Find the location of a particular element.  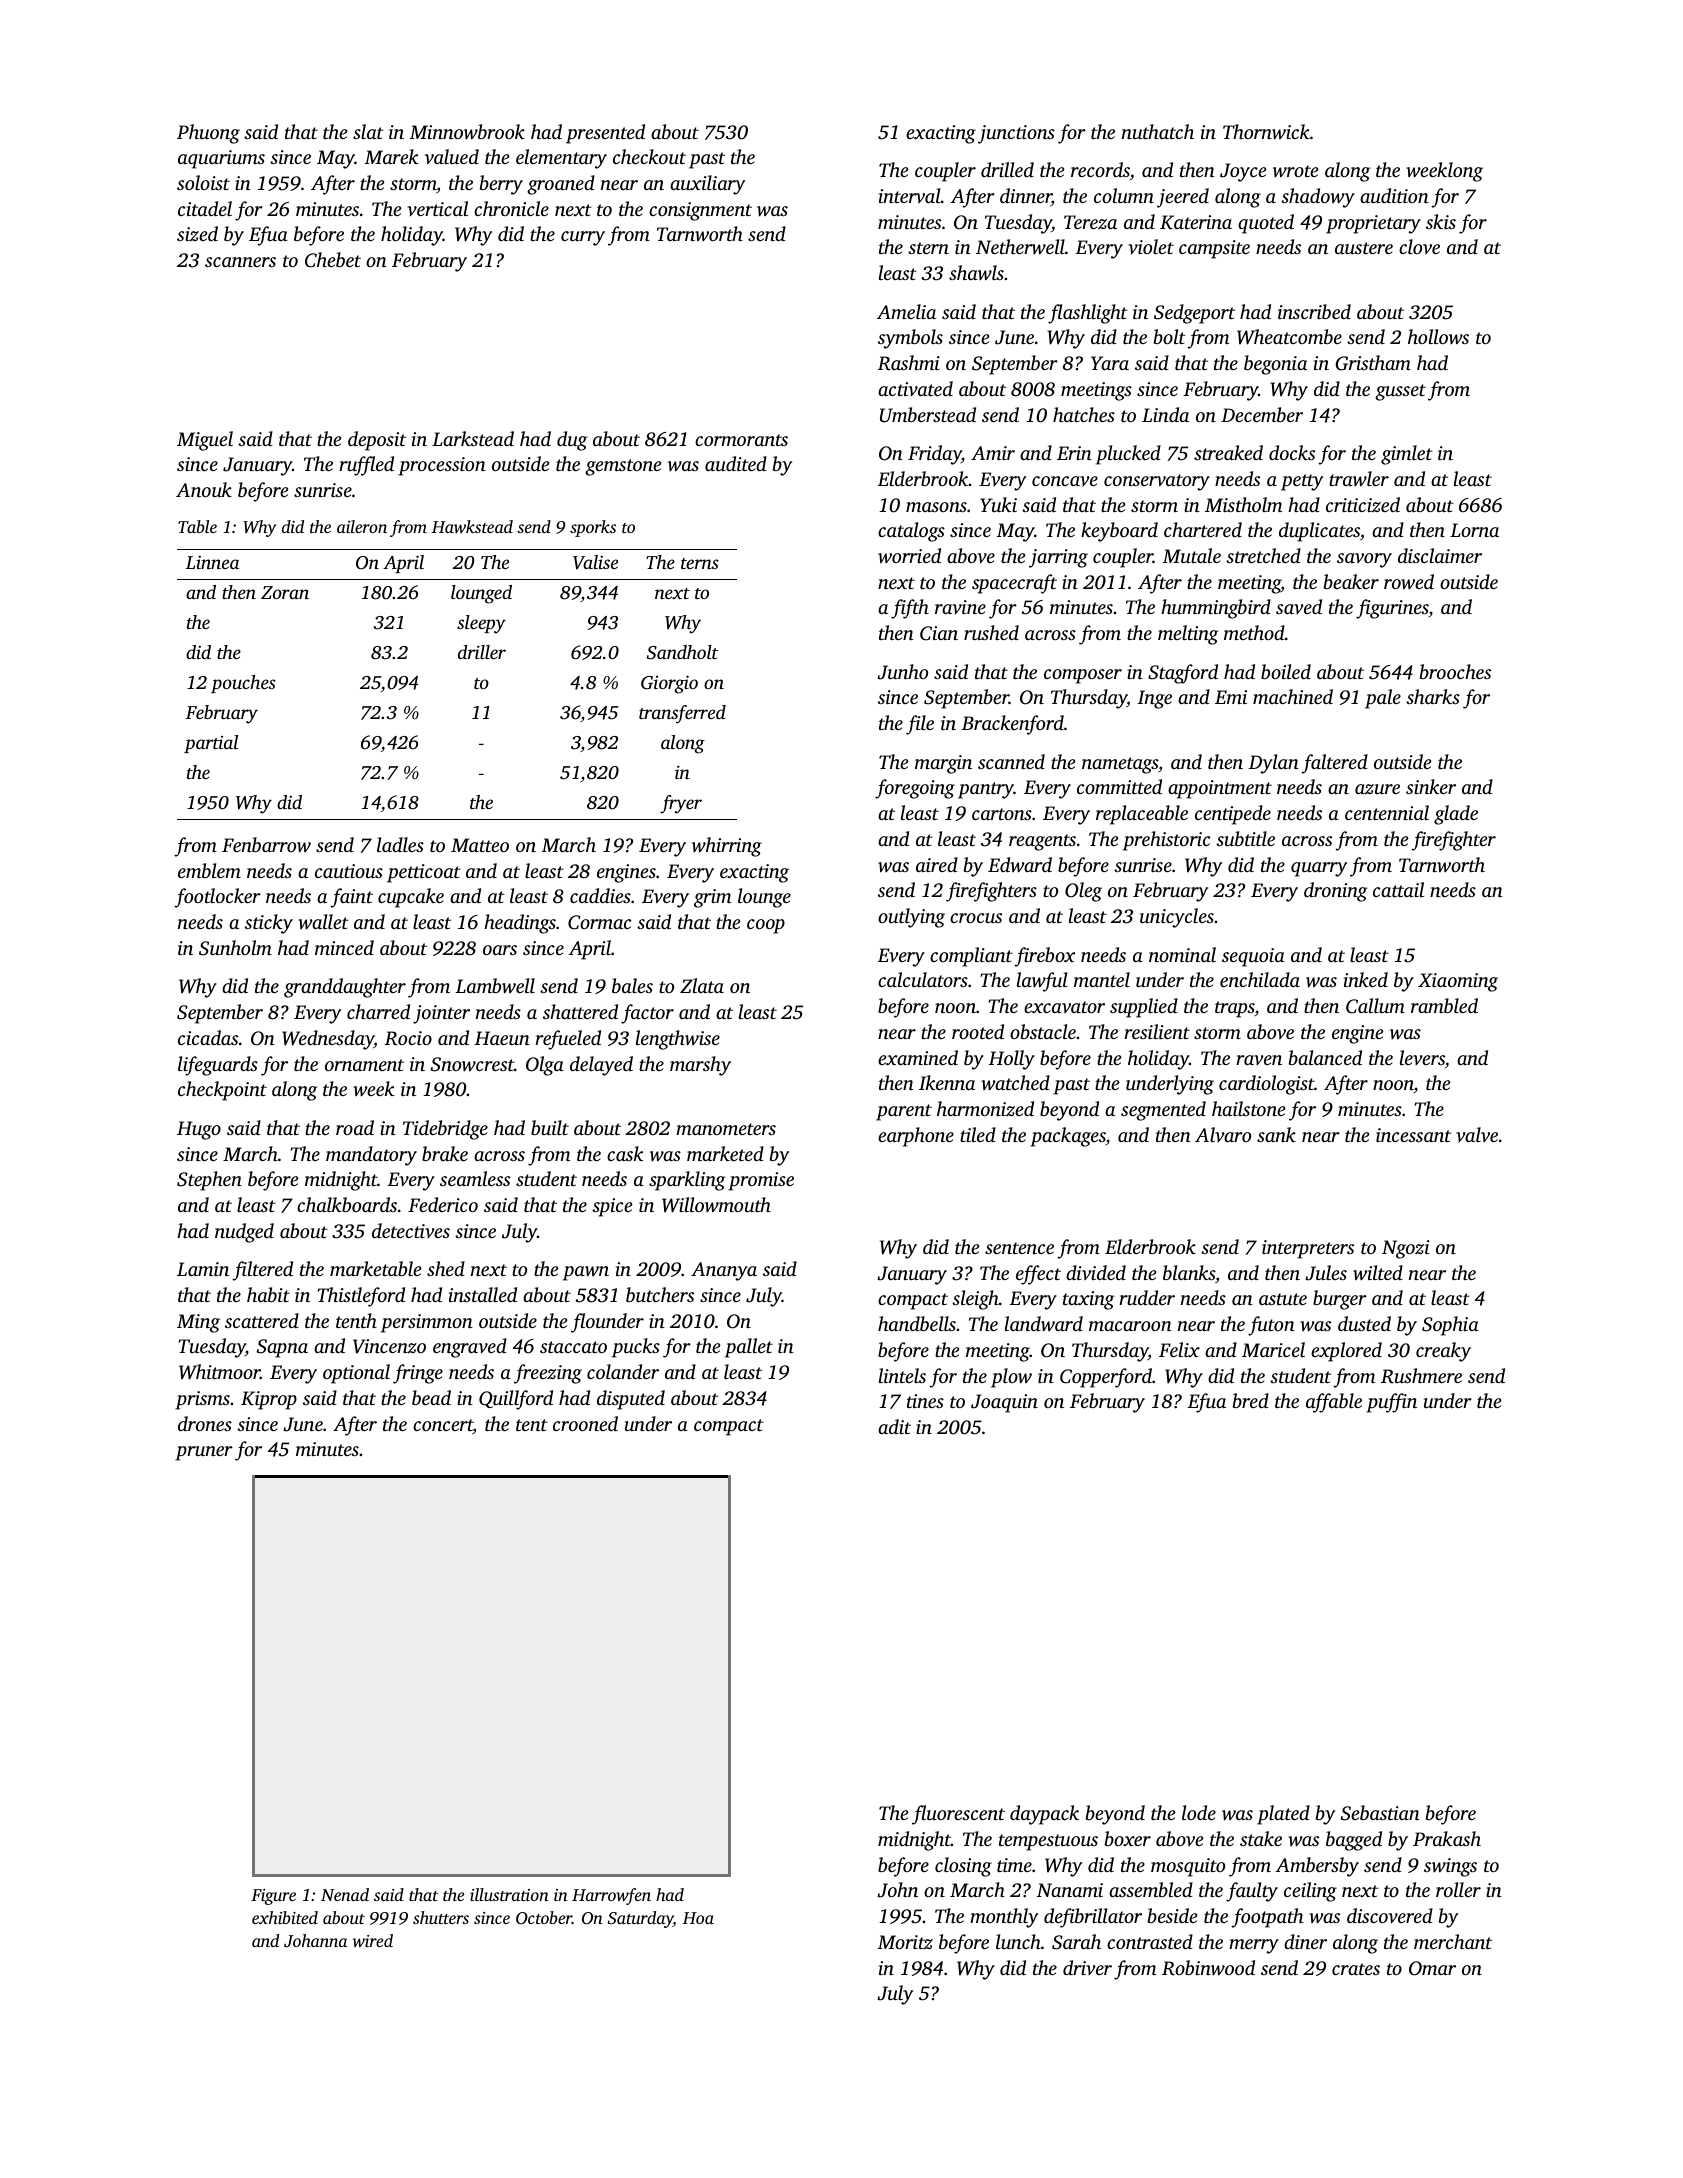

levers is located at coordinates (1422, 1057).
